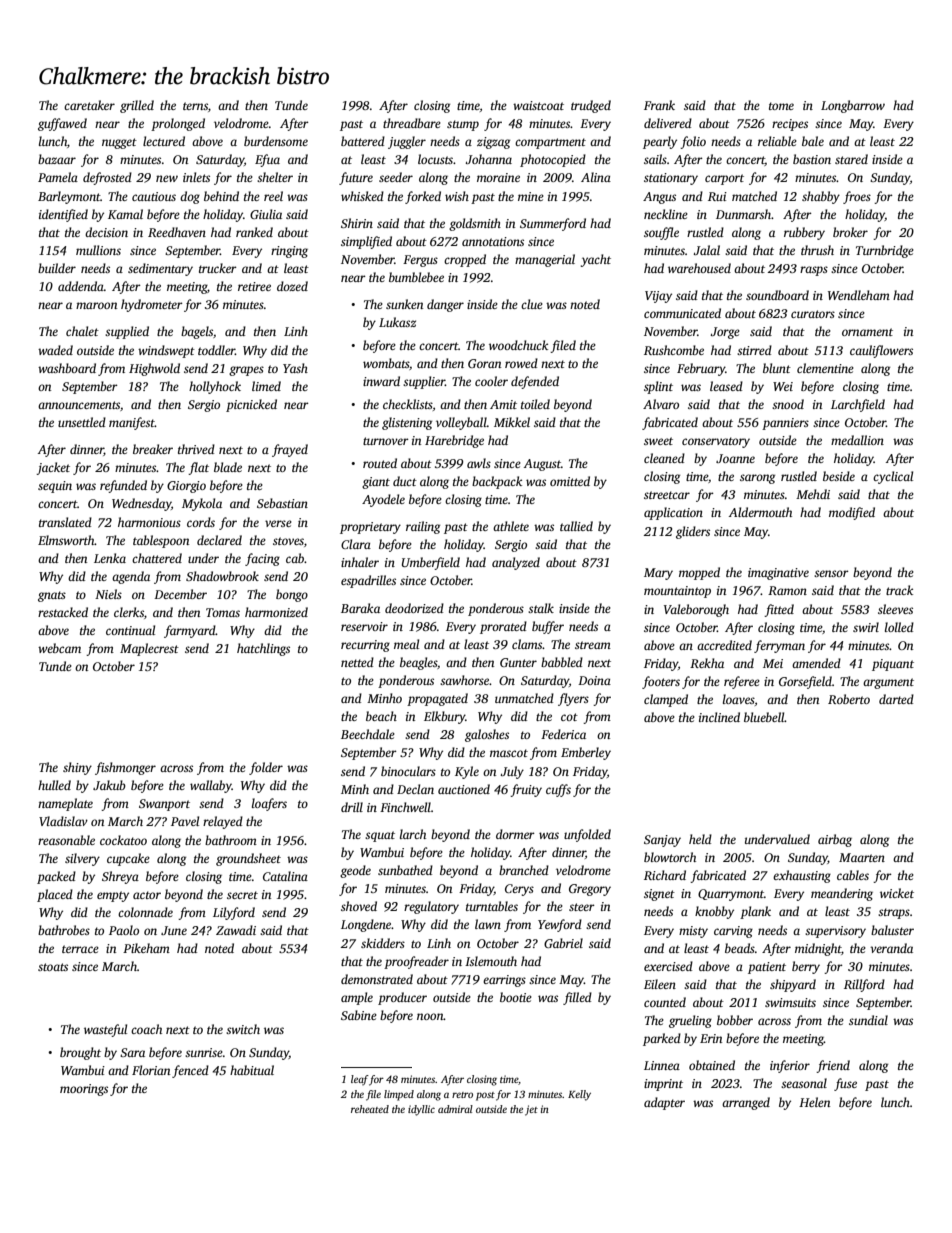 This page has height=1233, width=952. What do you see at coordinates (719, 717) in the page?
I see `inclined` at bounding box center [719, 717].
